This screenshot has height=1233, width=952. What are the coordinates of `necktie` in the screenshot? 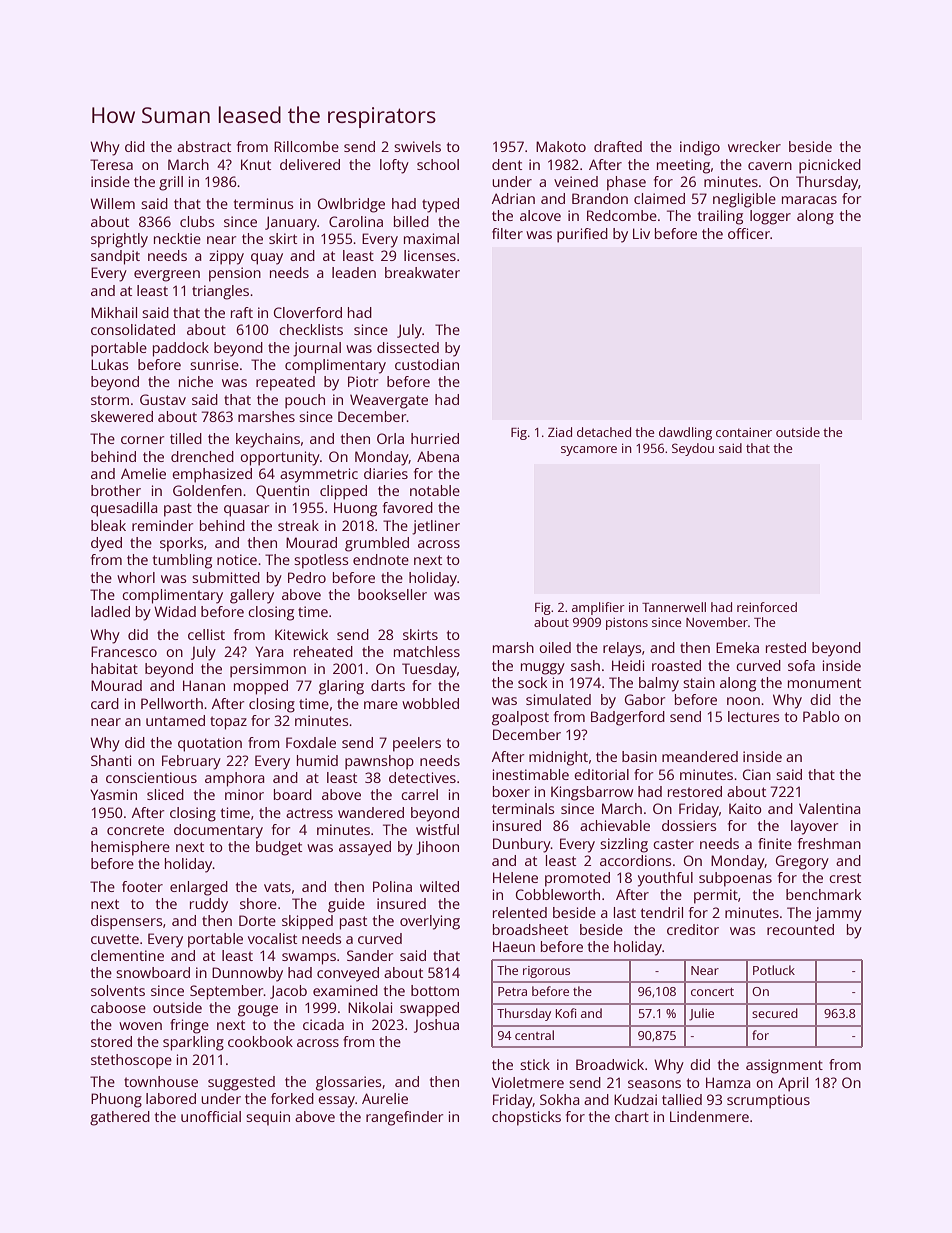 It's located at (177, 238).
